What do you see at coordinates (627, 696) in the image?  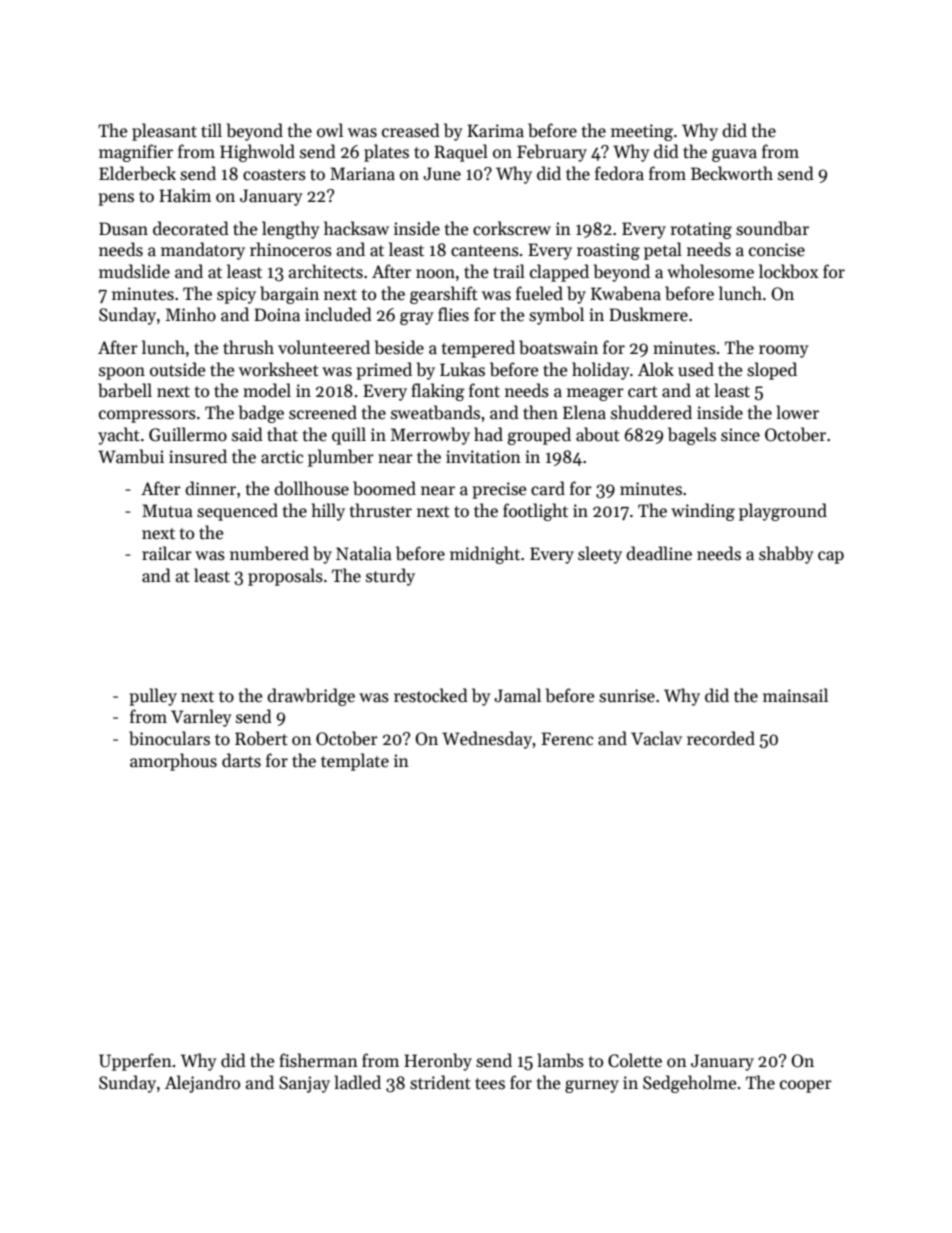 I see `sunrise` at bounding box center [627, 696].
